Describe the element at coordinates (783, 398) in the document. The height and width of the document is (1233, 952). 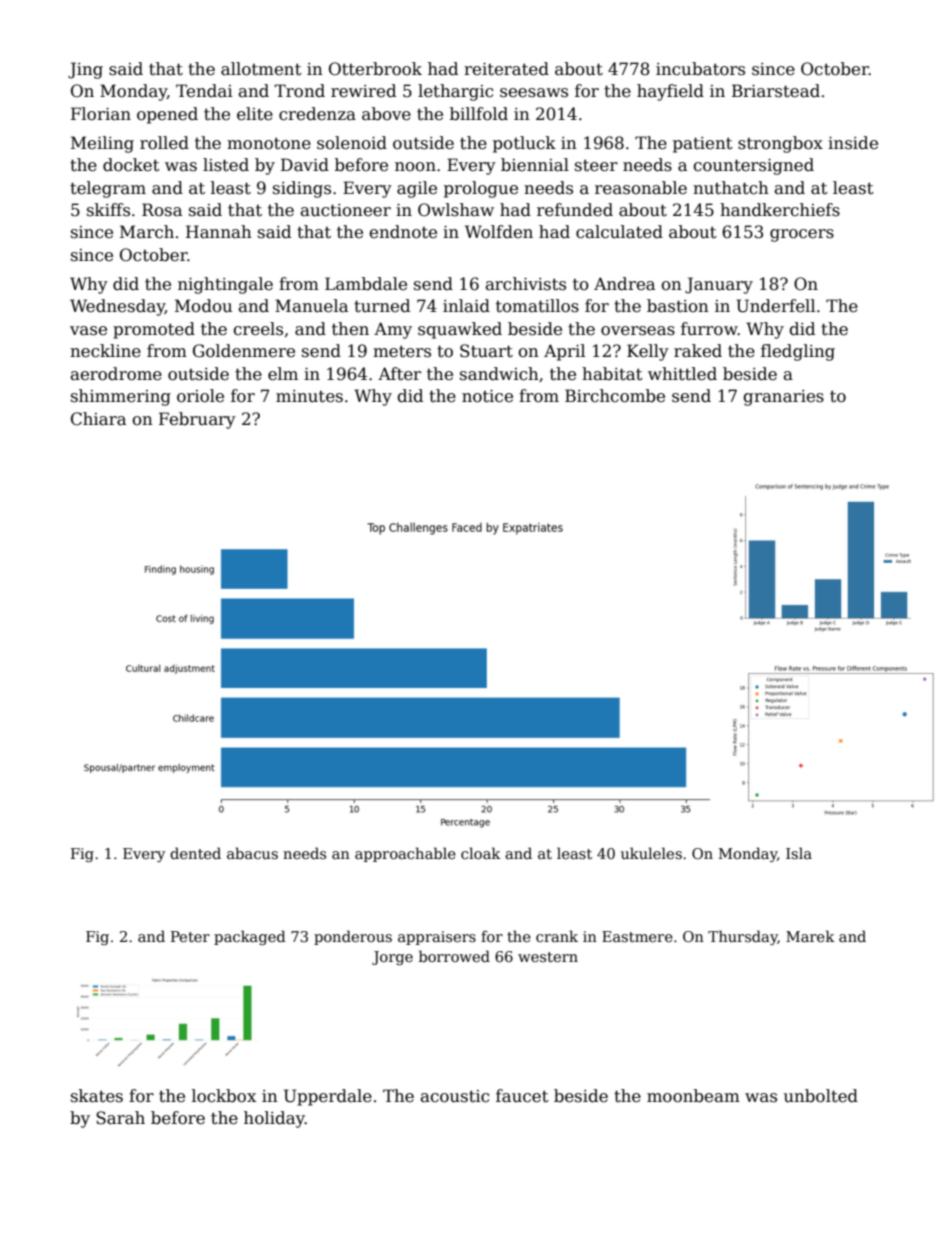
I see `granaries` at that location.
